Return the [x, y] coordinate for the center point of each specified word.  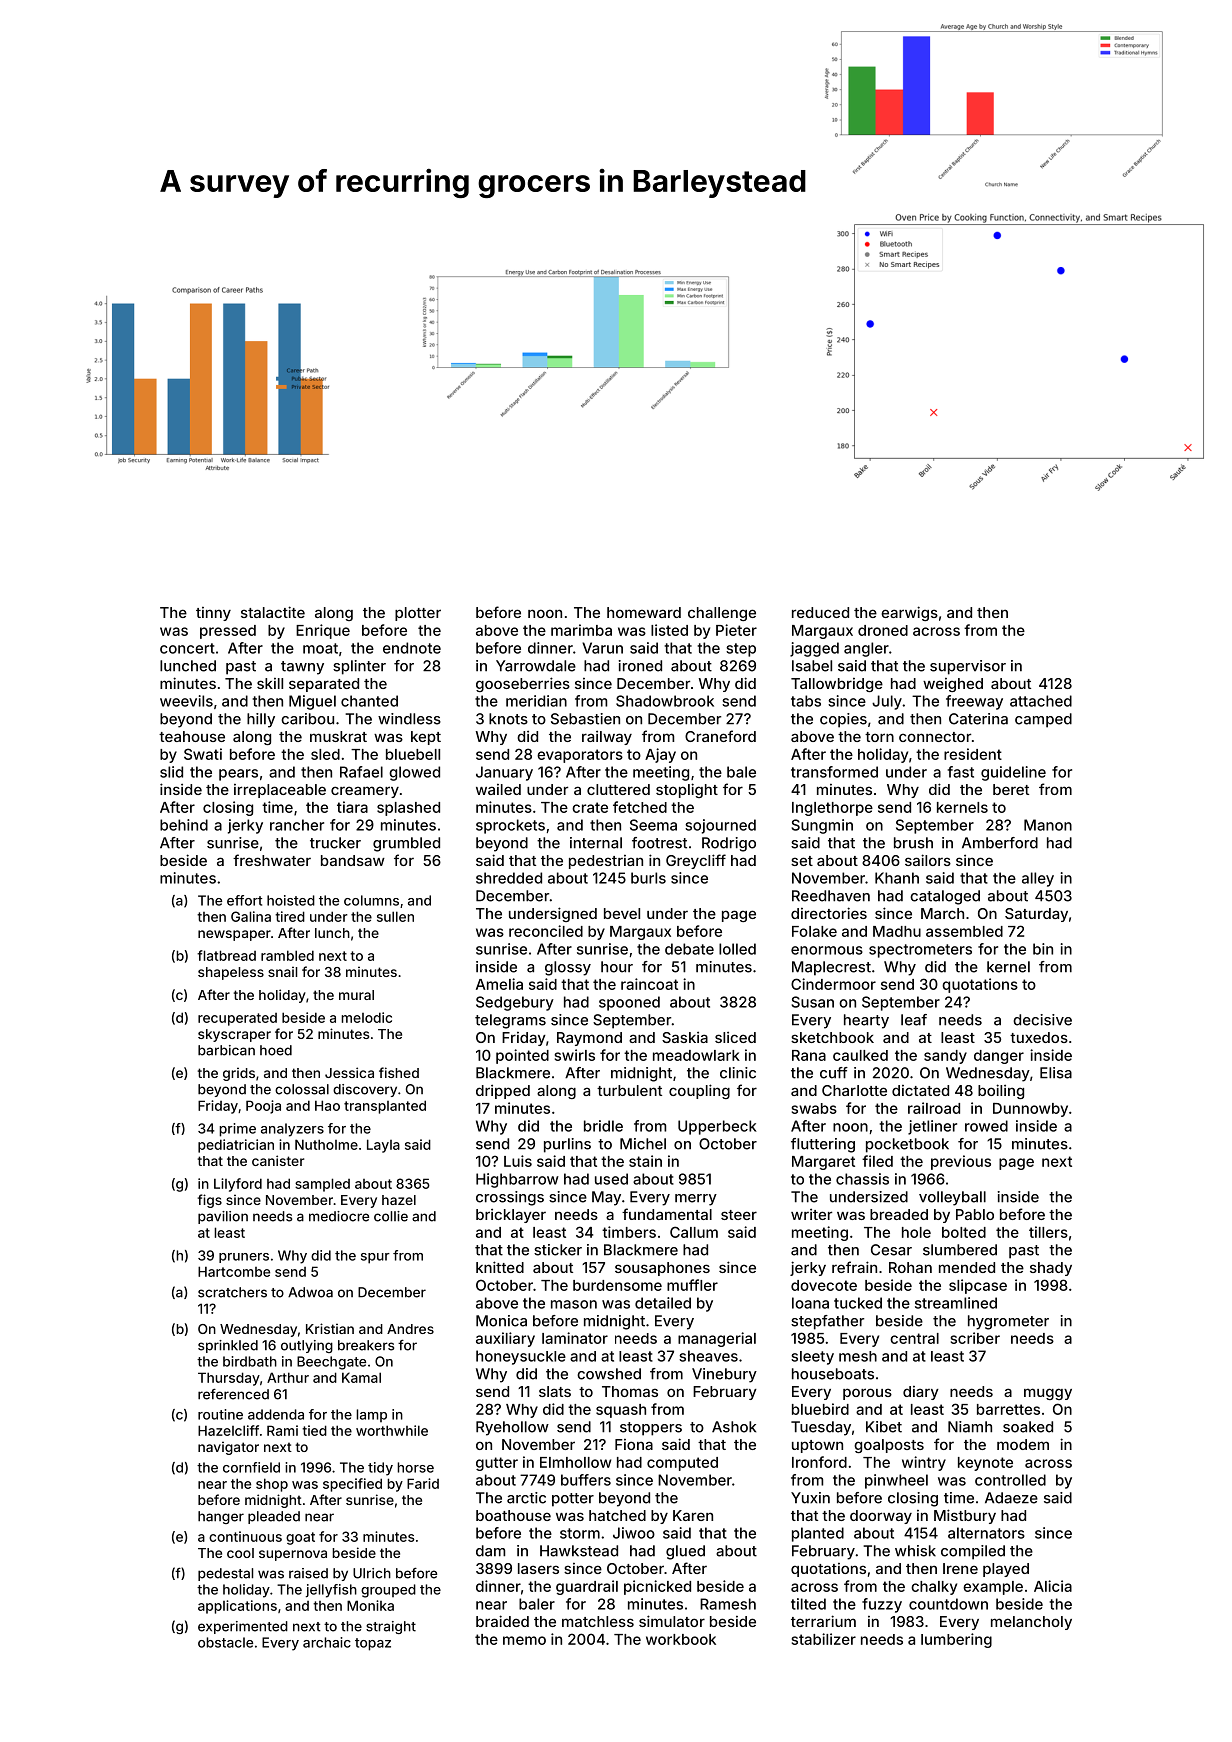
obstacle [225, 1642]
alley [1038, 879]
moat [320, 648]
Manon [1048, 825]
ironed [640, 666]
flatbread [226, 955]
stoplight [687, 790]
